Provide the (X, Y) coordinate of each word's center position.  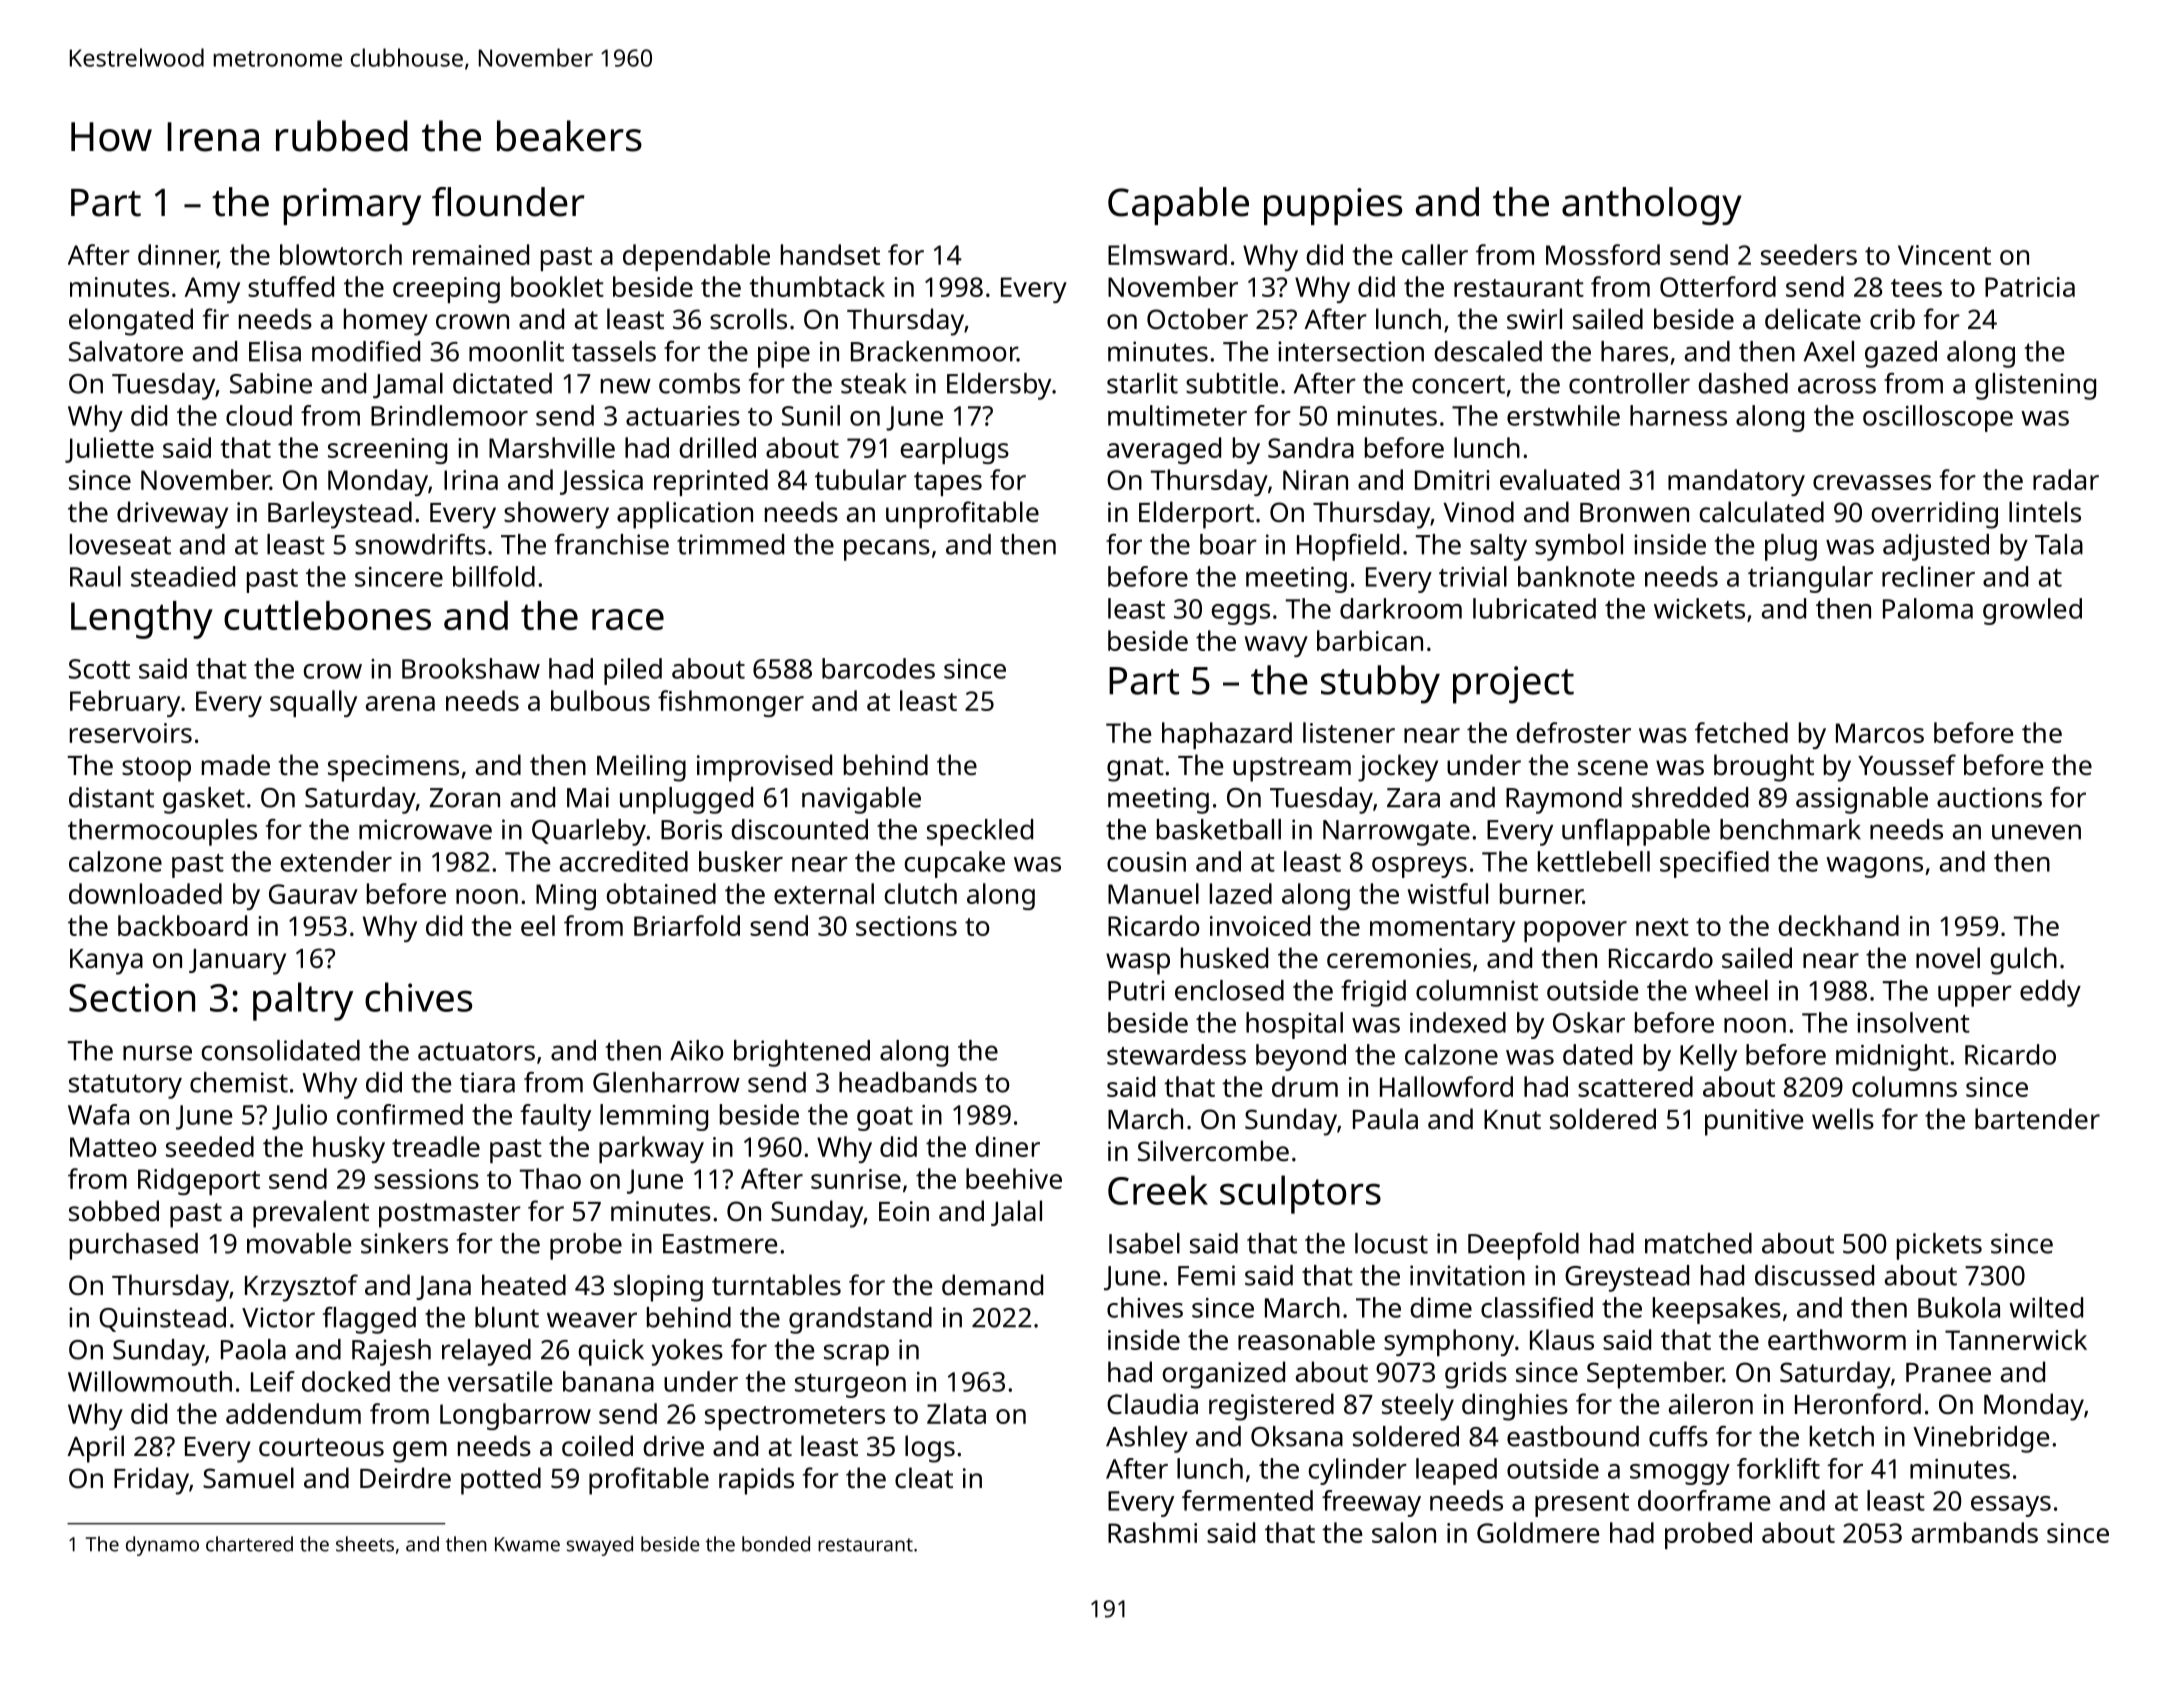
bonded (776, 1544)
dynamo (162, 1546)
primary (352, 206)
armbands (1975, 1532)
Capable (1178, 206)
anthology (1652, 206)
